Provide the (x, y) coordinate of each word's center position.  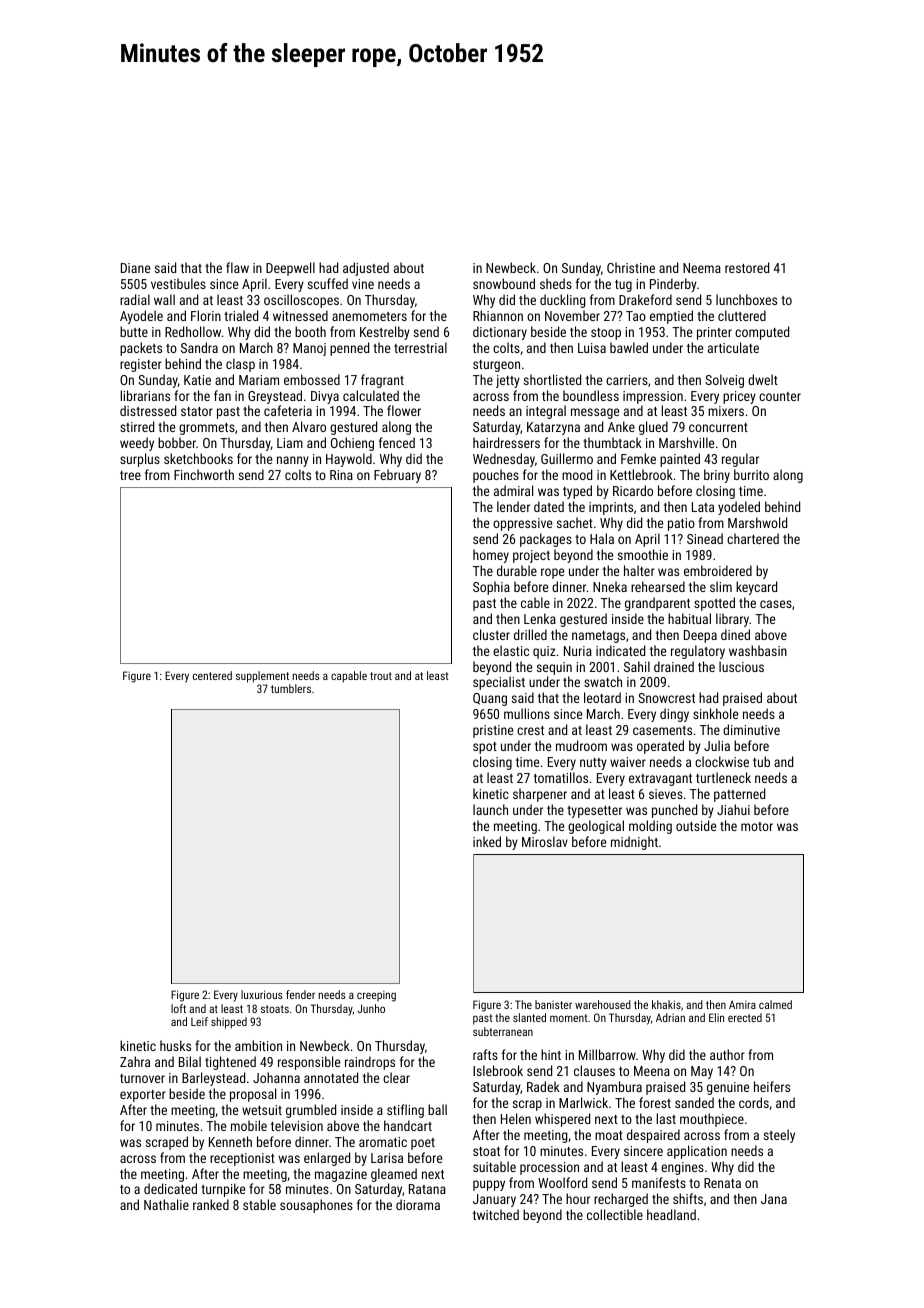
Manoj (309, 349)
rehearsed (658, 586)
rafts (485, 1054)
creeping (376, 996)
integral (546, 412)
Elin (716, 1017)
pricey (739, 397)
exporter (143, 1096)
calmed (775, 1004)
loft (178, 1008)
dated (549, 506)
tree (130, 475)
